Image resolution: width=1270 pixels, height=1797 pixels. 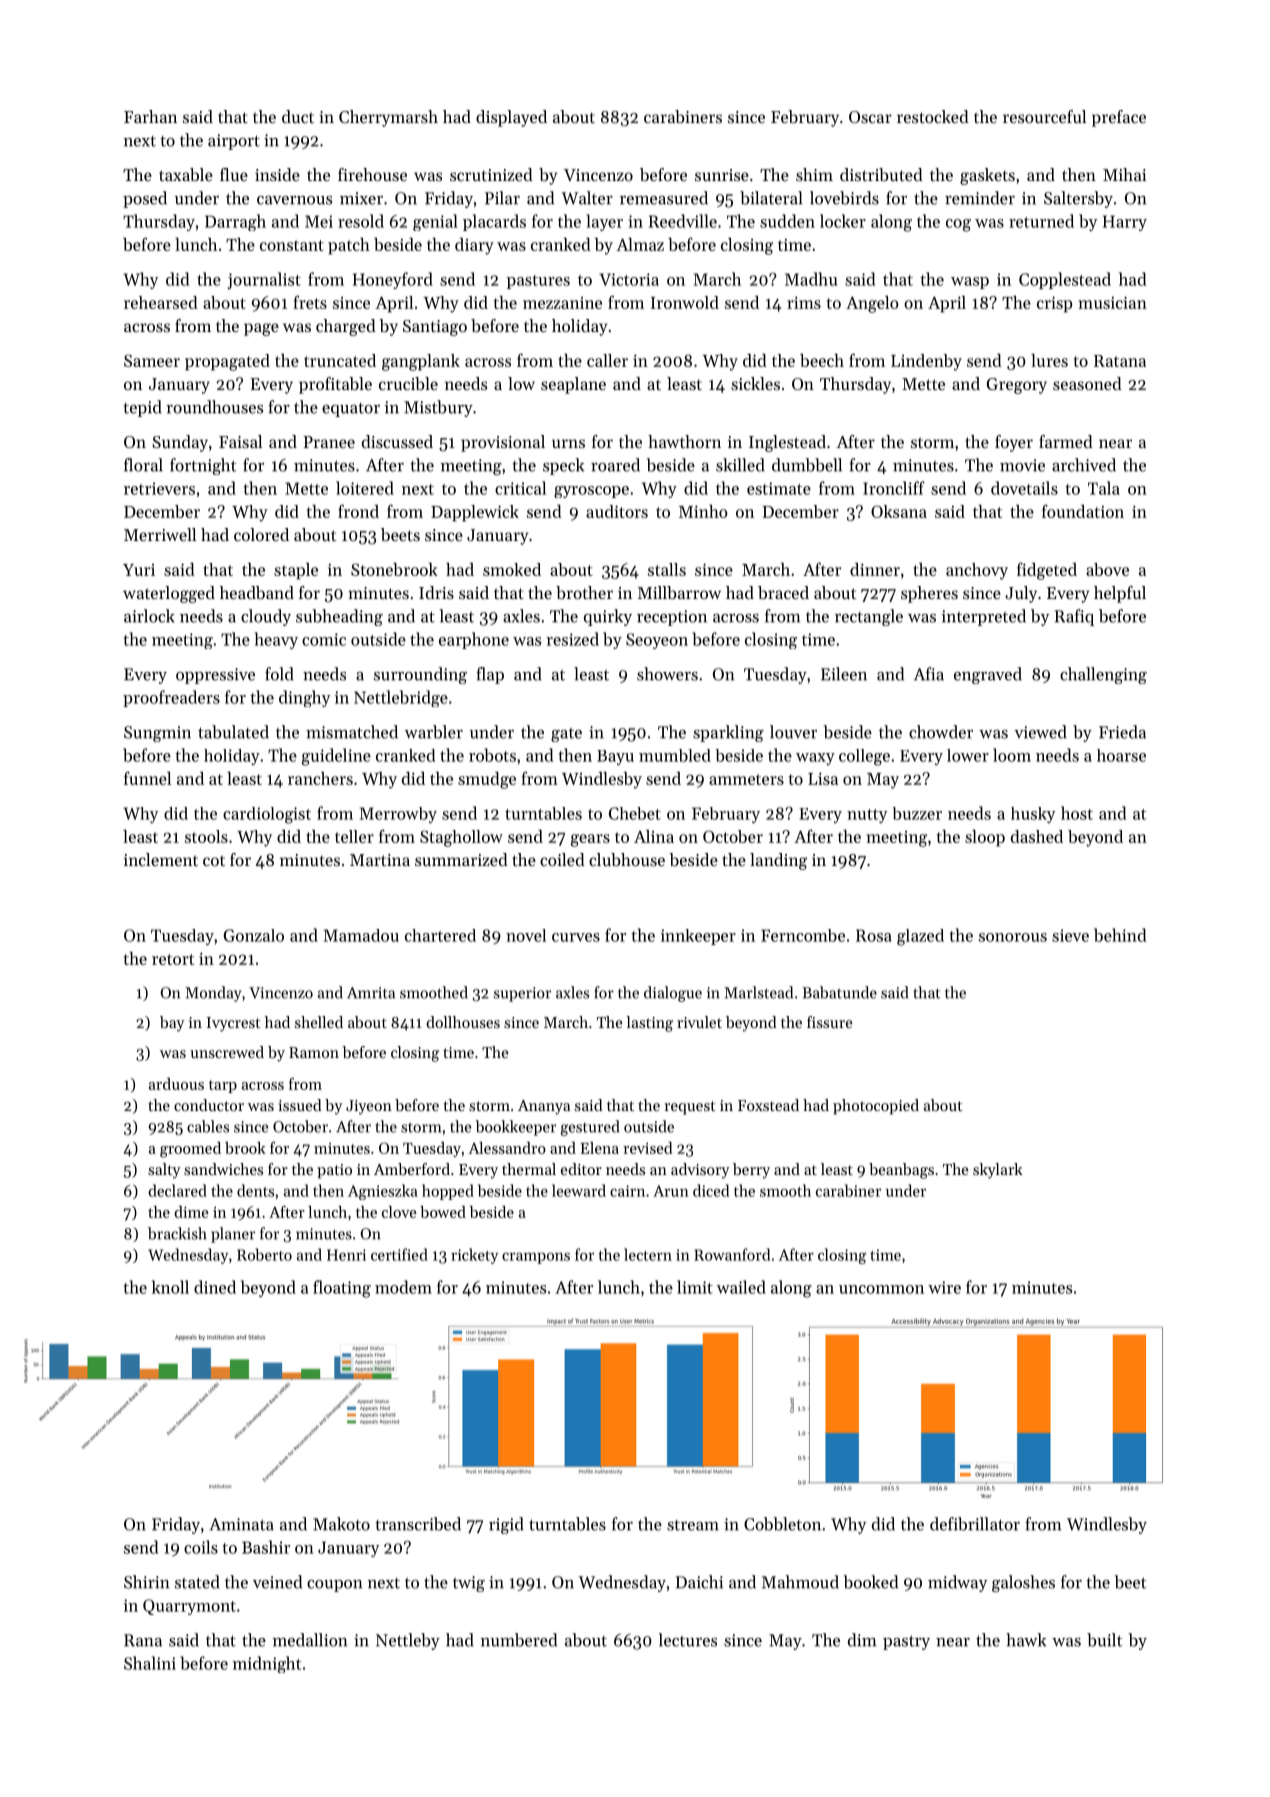 I want to click on restocked, so click(x=933, y=116).
